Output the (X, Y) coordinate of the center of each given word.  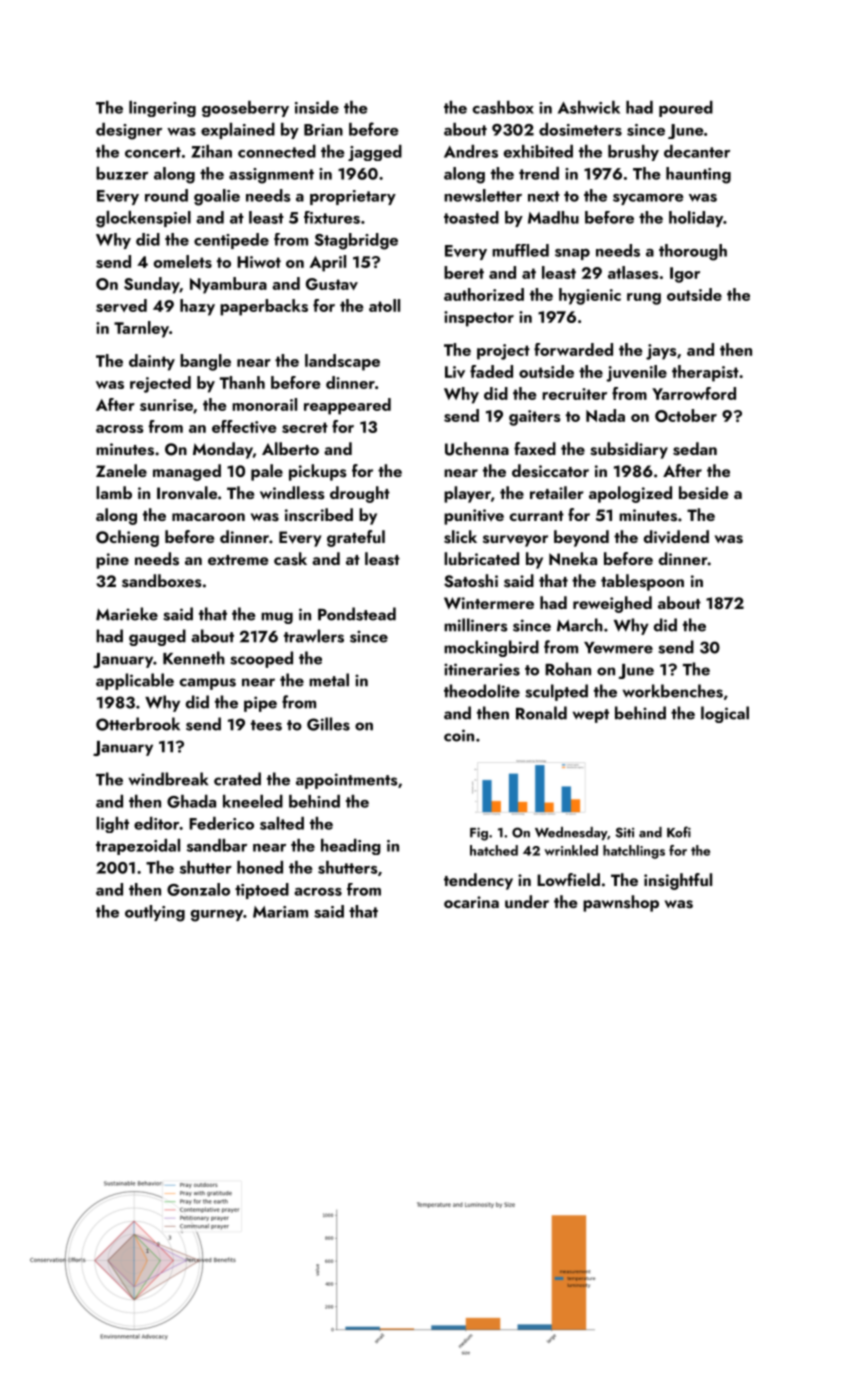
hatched (494, 850)
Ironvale (187, 492)
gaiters (535, 418)
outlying (155, 913)
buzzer (122, 173)
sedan (695, 449)
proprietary (353, 197)
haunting (698, 175)
